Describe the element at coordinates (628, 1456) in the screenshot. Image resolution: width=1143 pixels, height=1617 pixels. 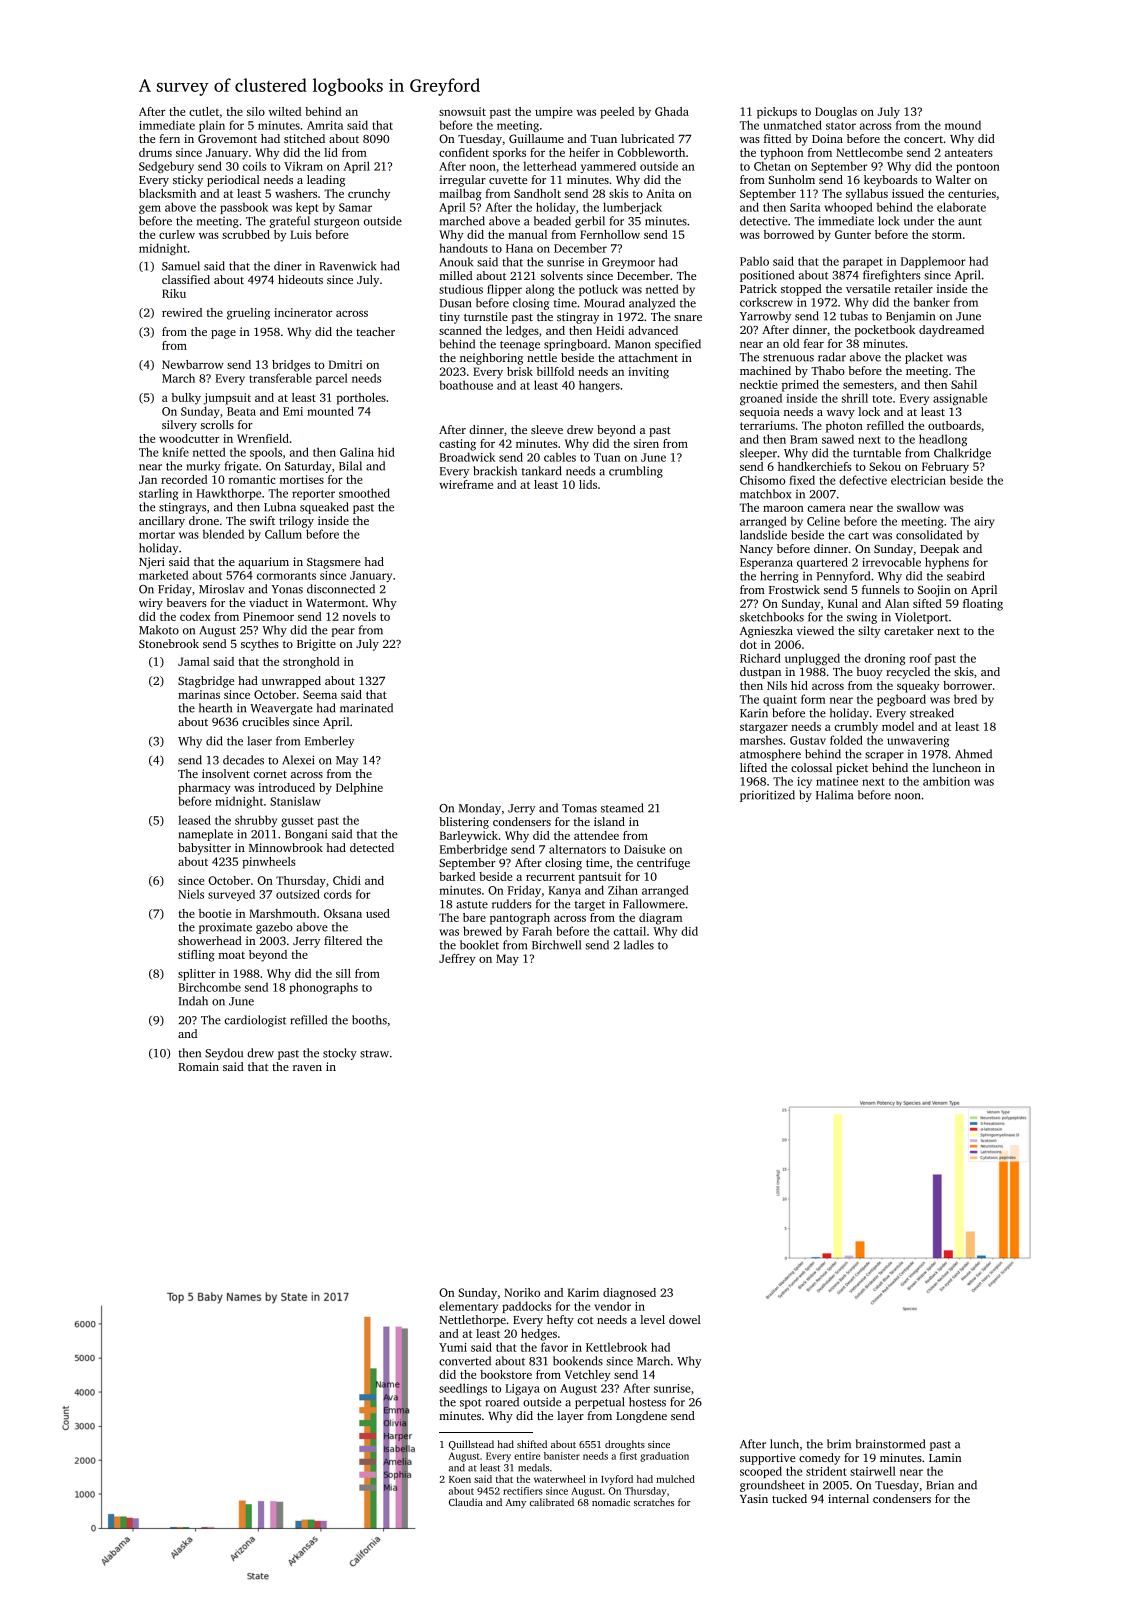
I see `first` at that location.
